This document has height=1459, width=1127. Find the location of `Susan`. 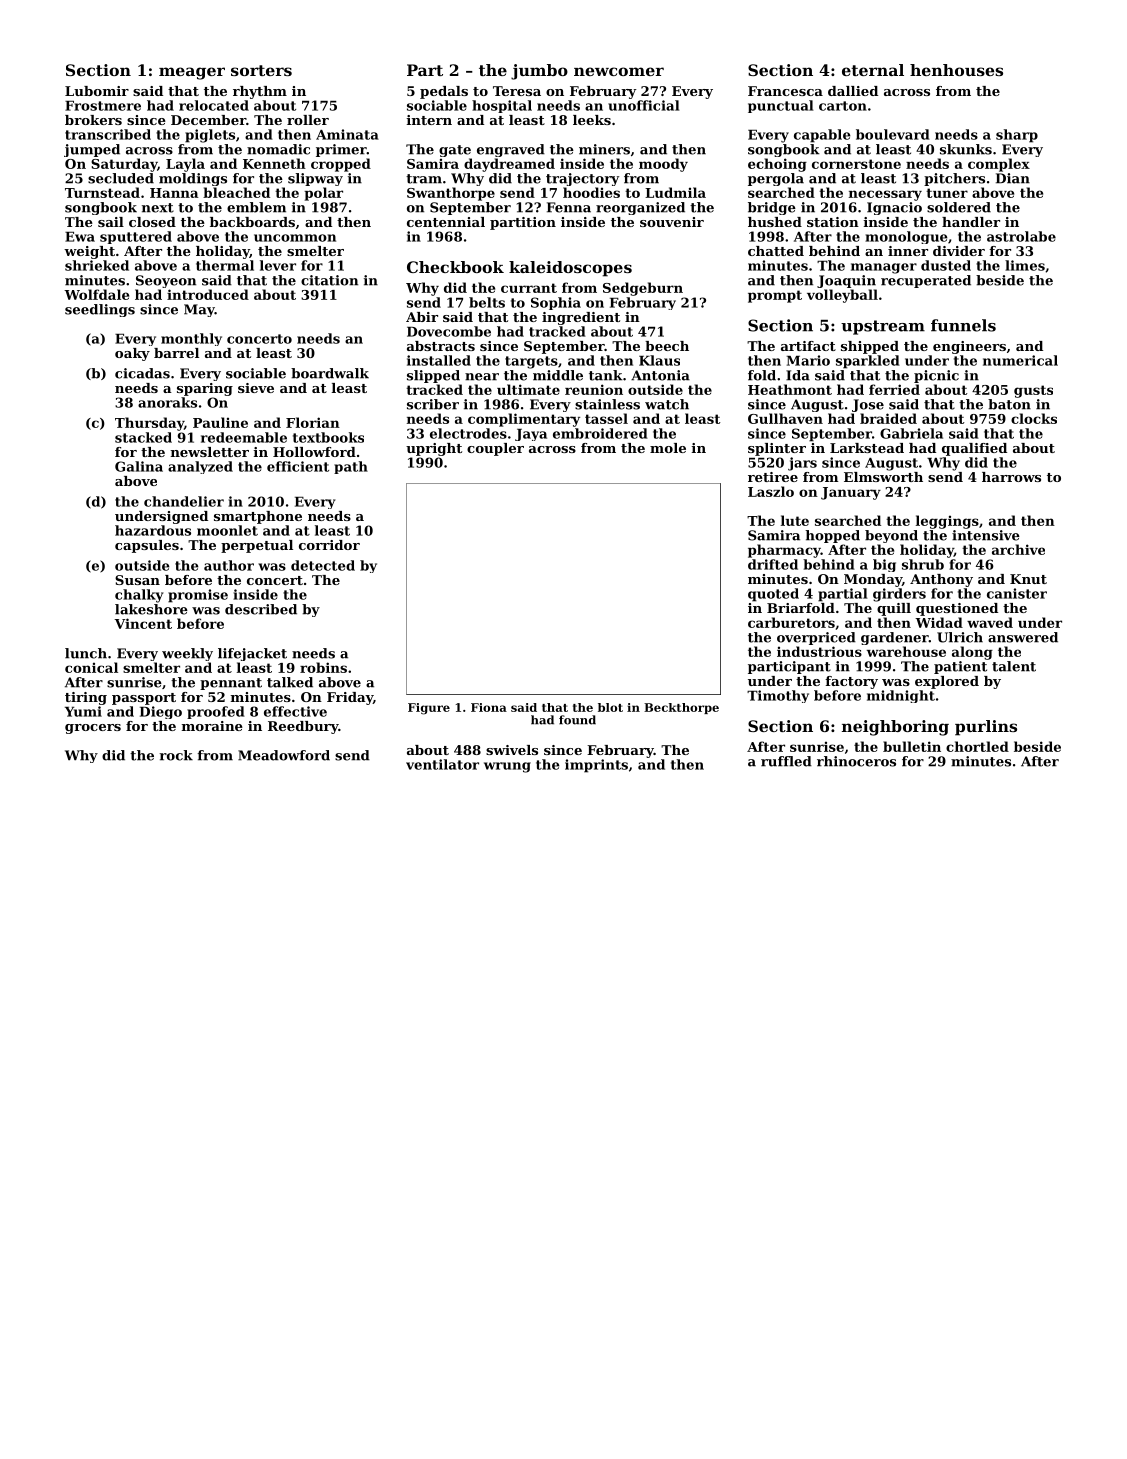

Susan is located at coordinates (137, 580).
